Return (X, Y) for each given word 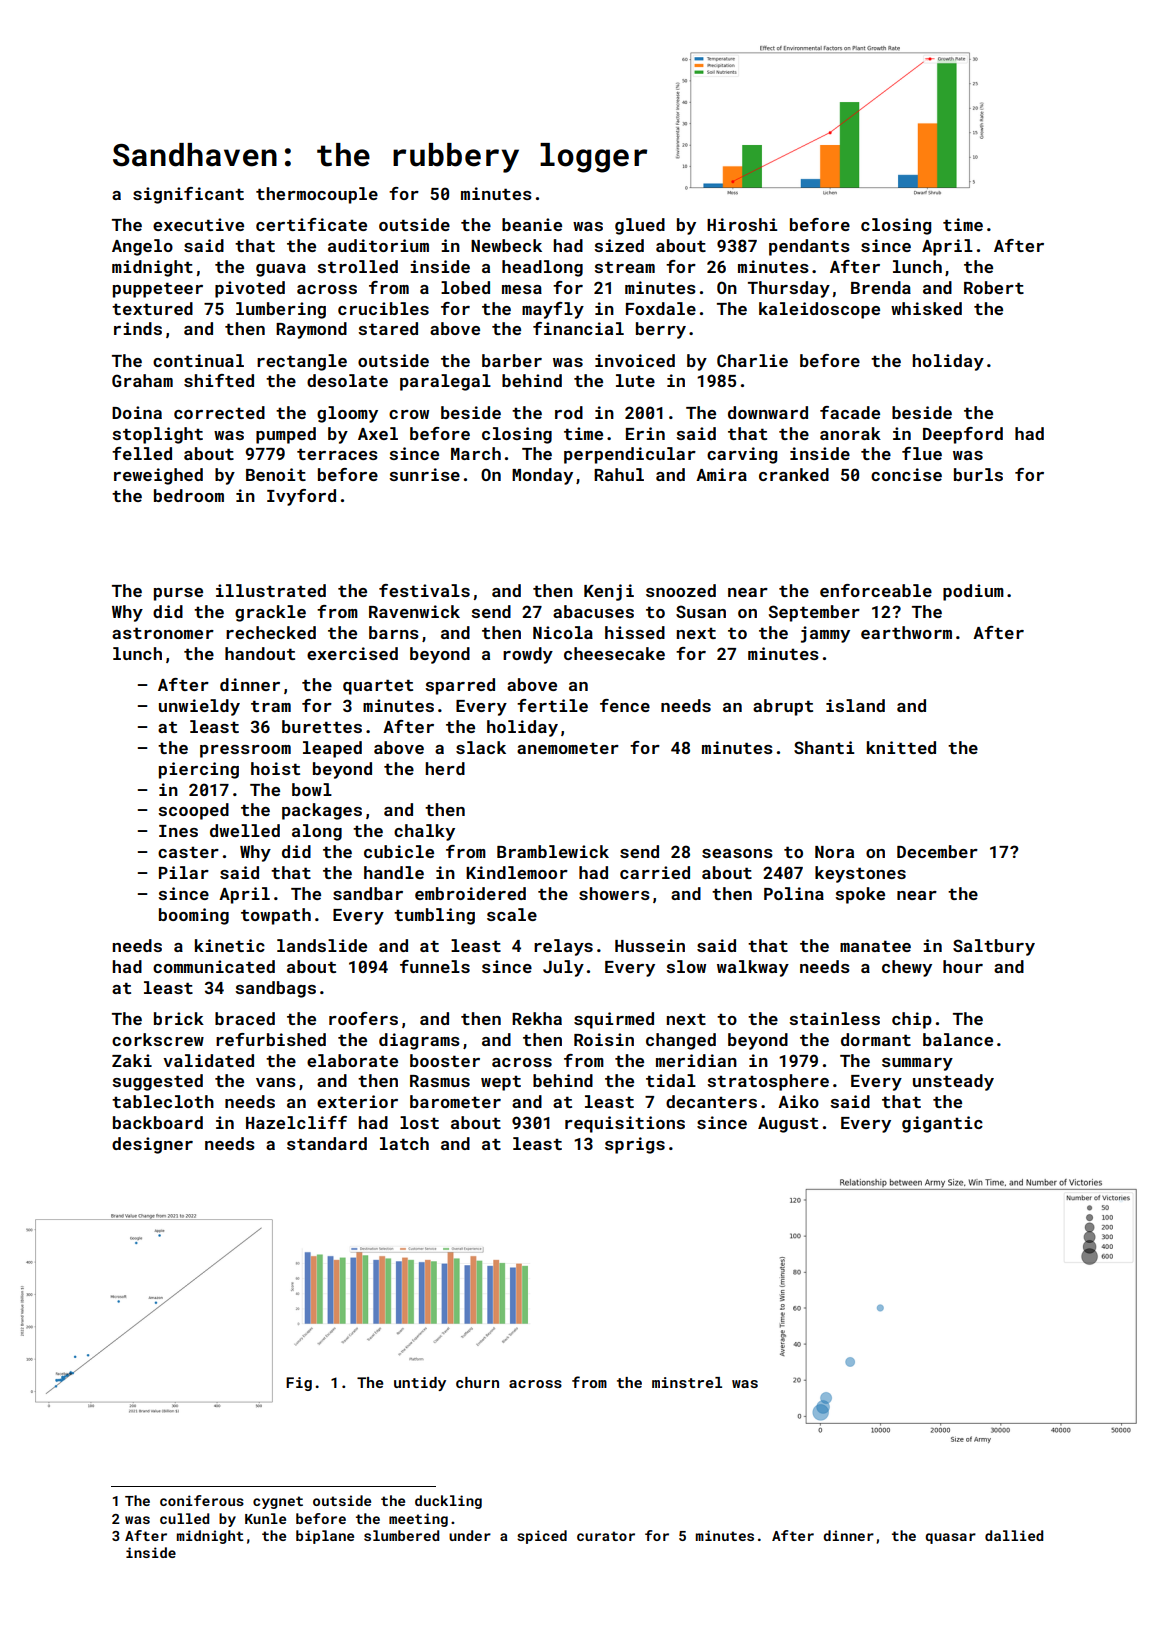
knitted (901, 747)
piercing (199, 770)
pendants (809, 247)
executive (198, 224)
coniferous (202, 1500)
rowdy (528, 655)
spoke (860, 895)
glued (640, 226)
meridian (696, 1060)
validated (208, 1060)
